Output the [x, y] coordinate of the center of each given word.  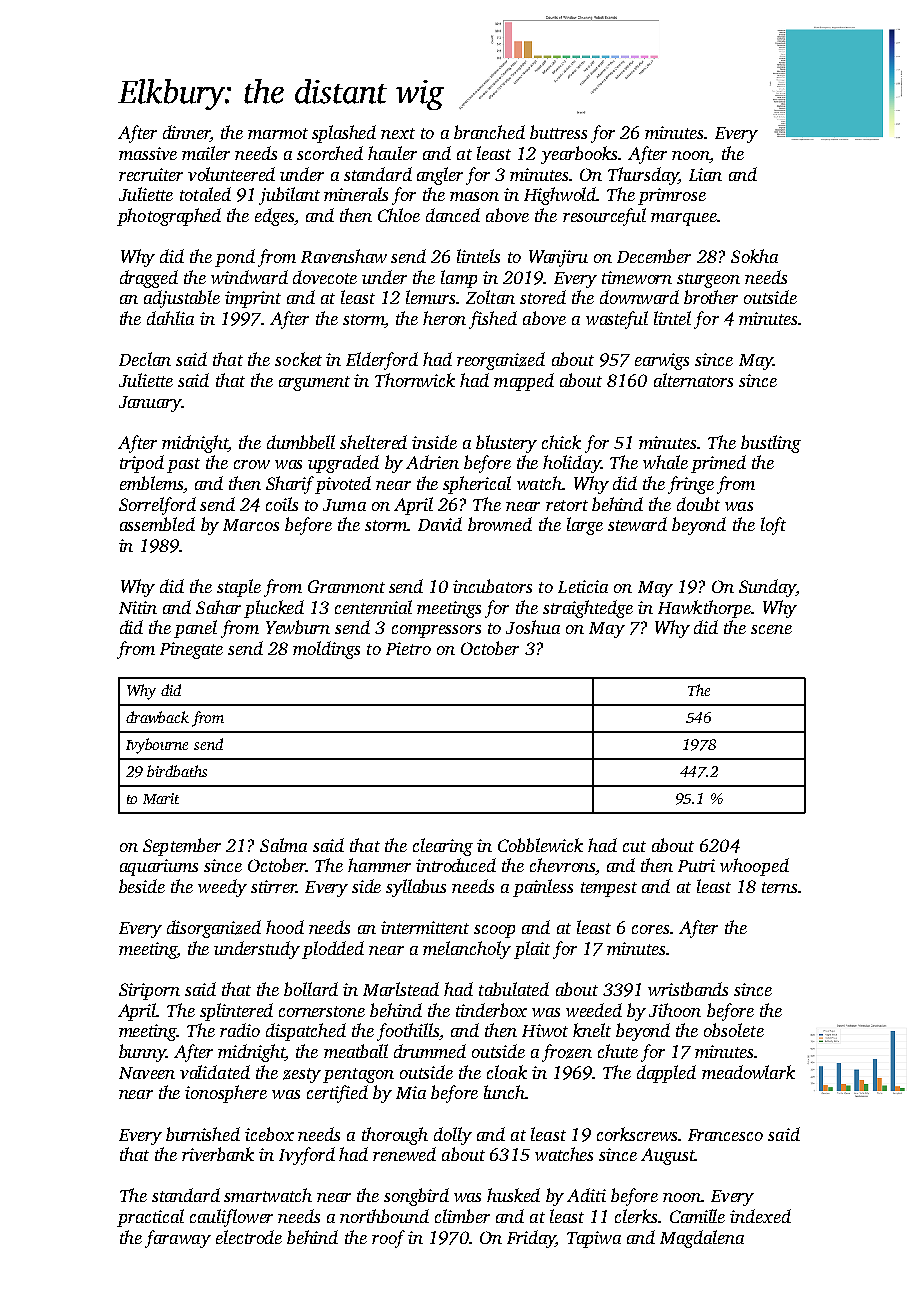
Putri [696, 865]
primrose [672, 196]
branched [489, 132]
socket [298, 359]
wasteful [617, 320]
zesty [302, 1075]
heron [444, 318]
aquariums [159, 867]
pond [235, 258]
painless [543, 888]
